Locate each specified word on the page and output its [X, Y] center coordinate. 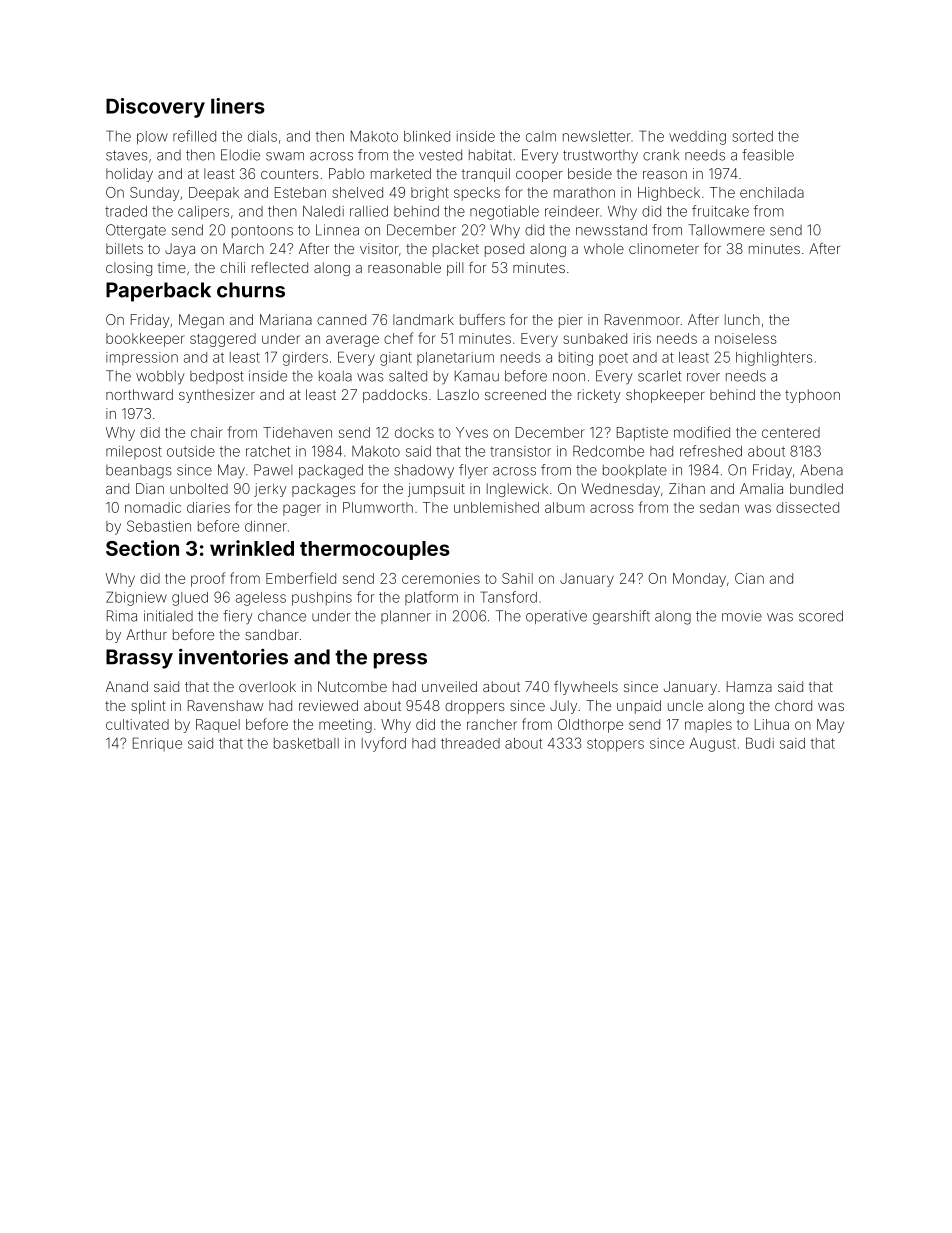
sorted [752, 136]
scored [821, 616]
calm [541, 136]
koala [335, 376]
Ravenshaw [225, 705]
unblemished [496, 507]
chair [207, 432]
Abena [821, 470]
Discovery [155, 108]
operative [556, 617]
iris [642, 338]
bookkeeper [145, 340]
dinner [266, 526]
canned [341, 319]
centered [791, 432]
